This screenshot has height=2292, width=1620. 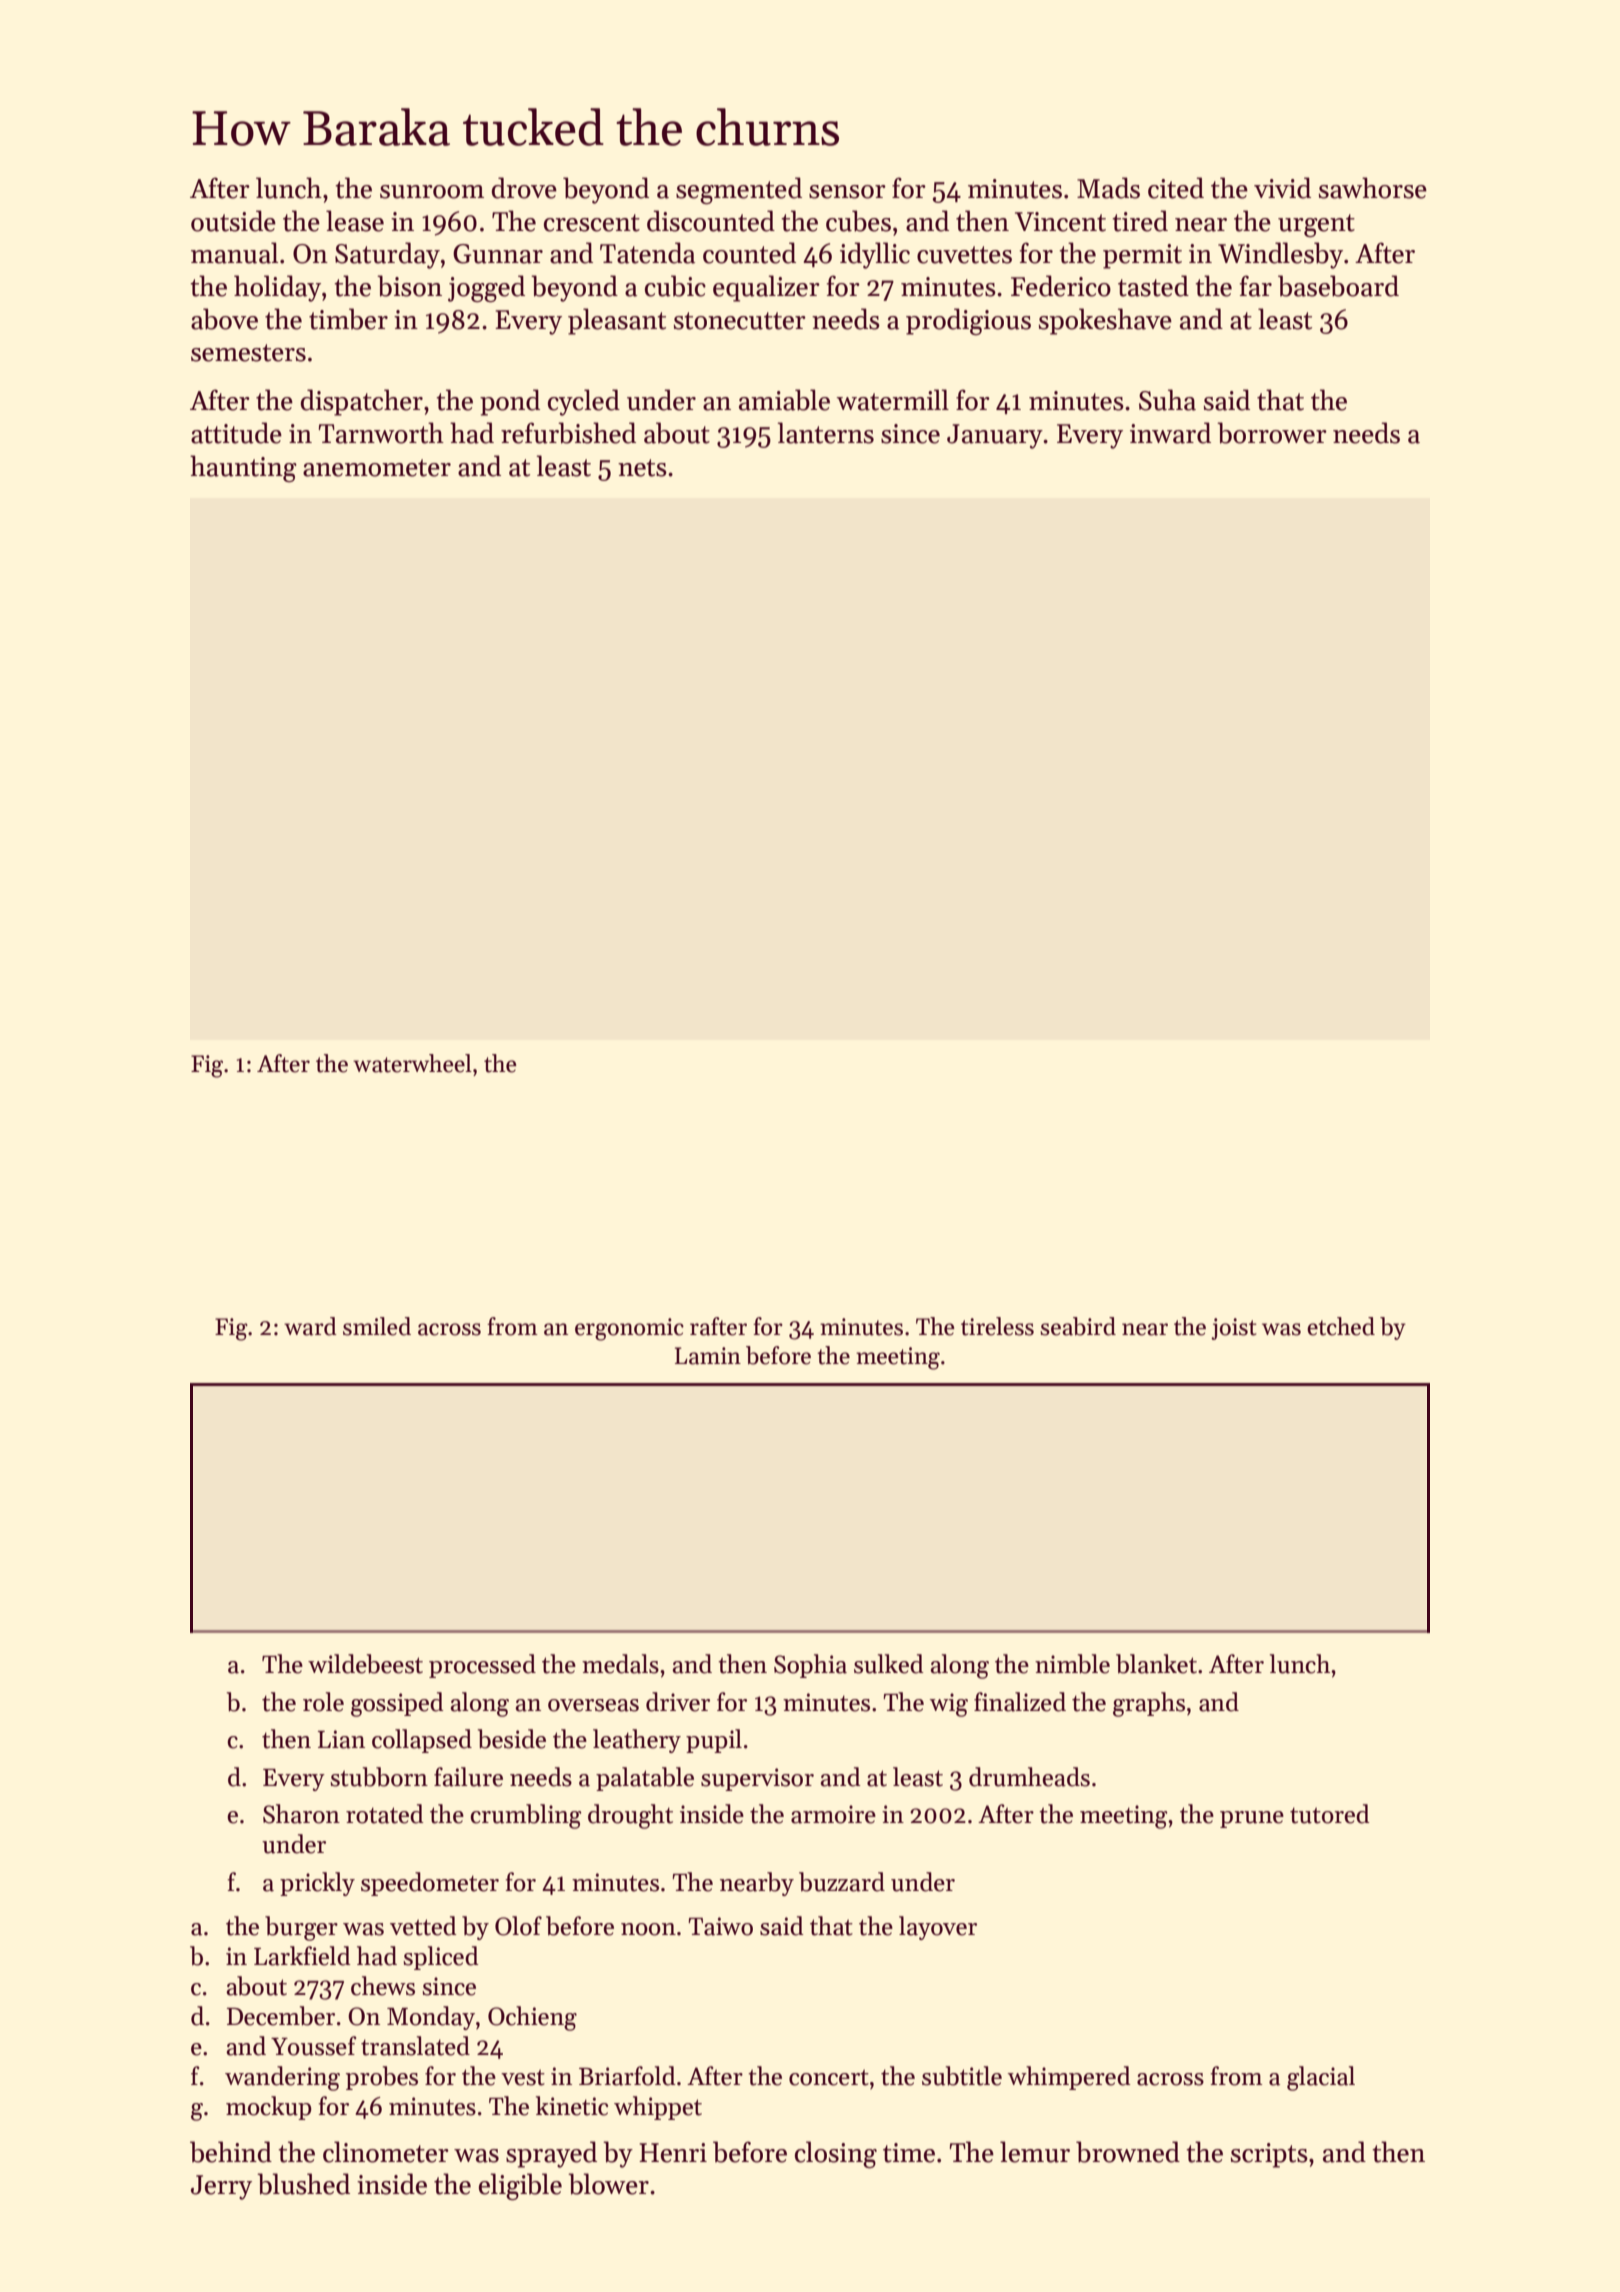 What do you see at coordinates (997, 1326) in the screenshot?
I see `tireless` at bounding box center [997, 1326].
